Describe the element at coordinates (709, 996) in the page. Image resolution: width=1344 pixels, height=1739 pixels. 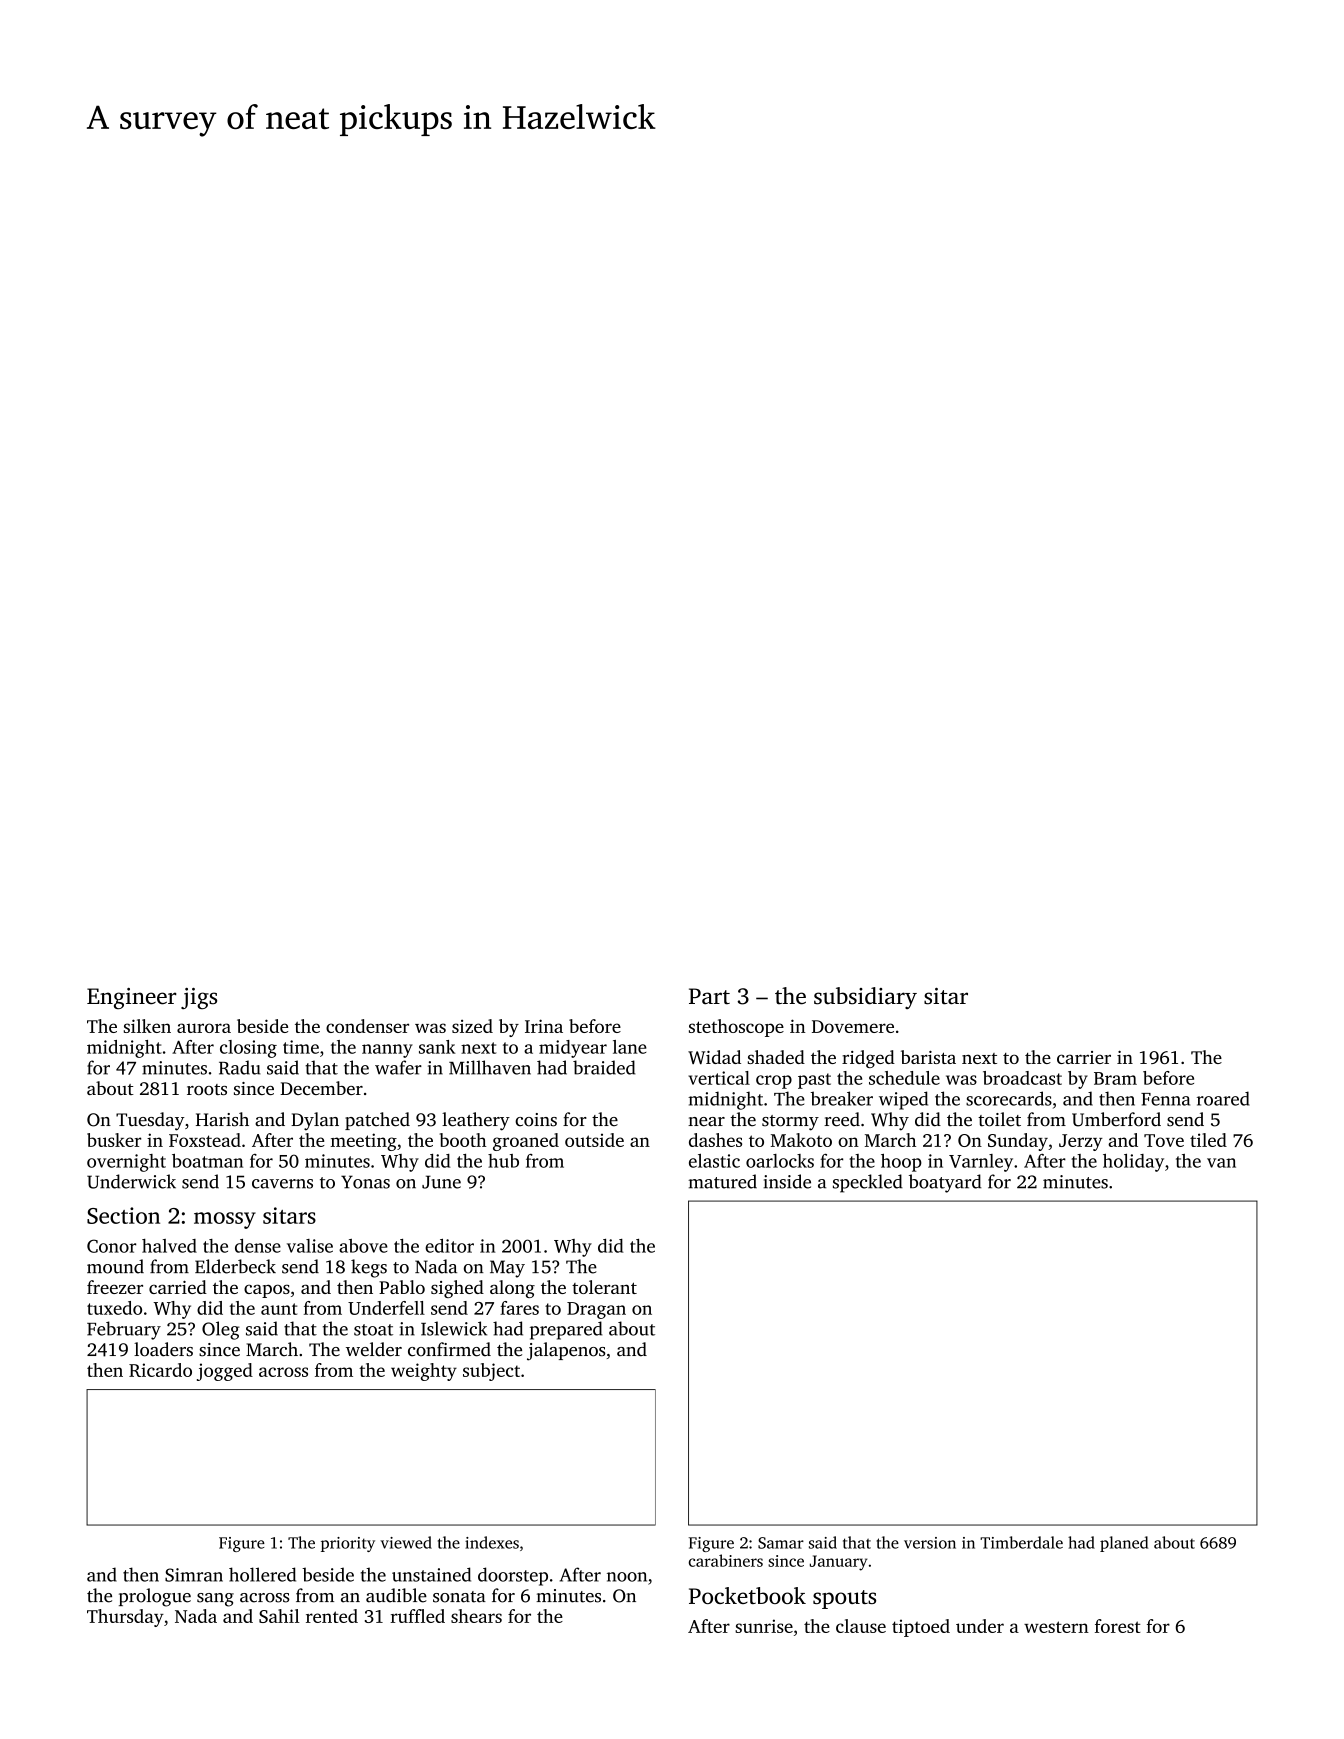
I see `Part` at that location.
